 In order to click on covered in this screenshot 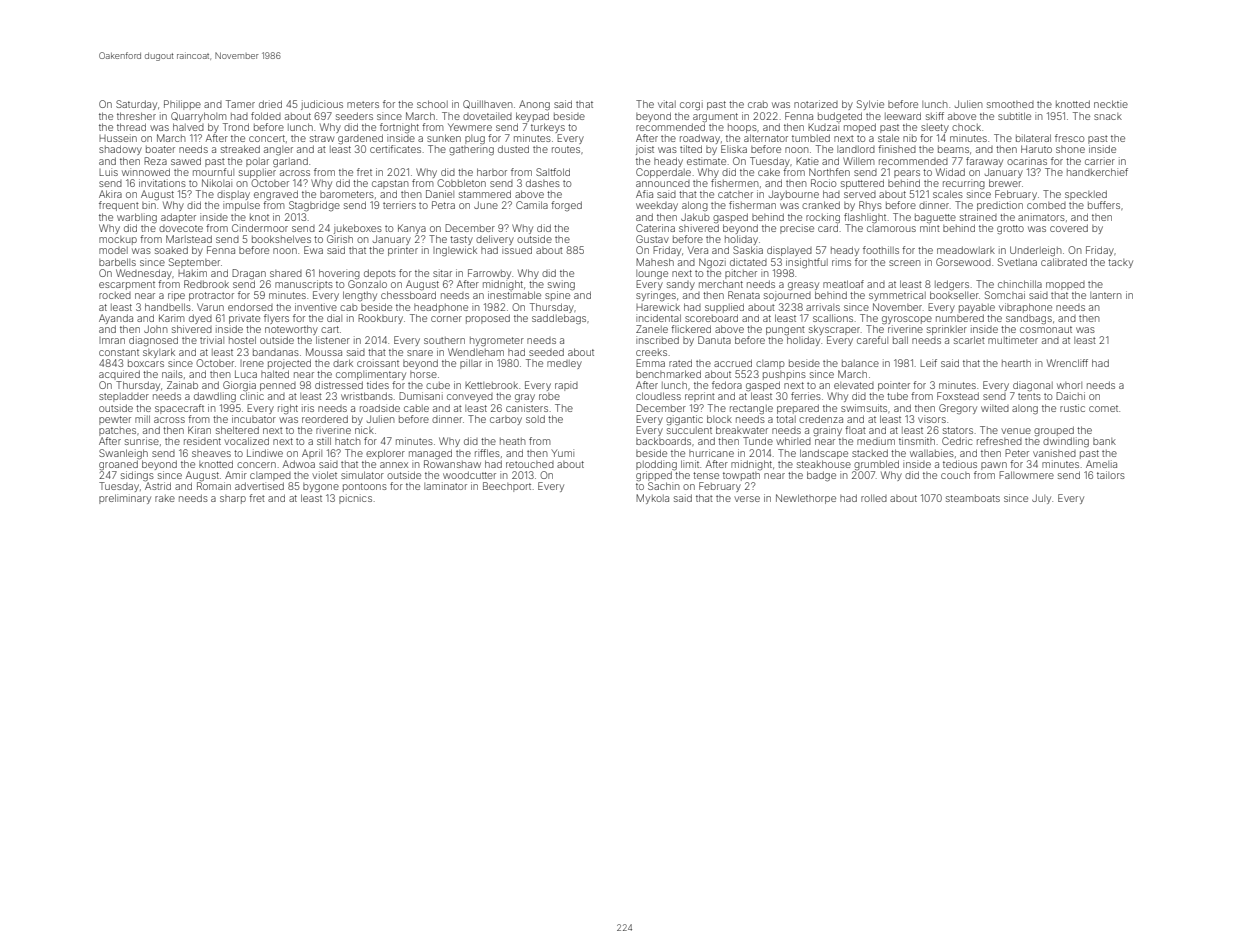, I will do `click(1069, 228)`.
